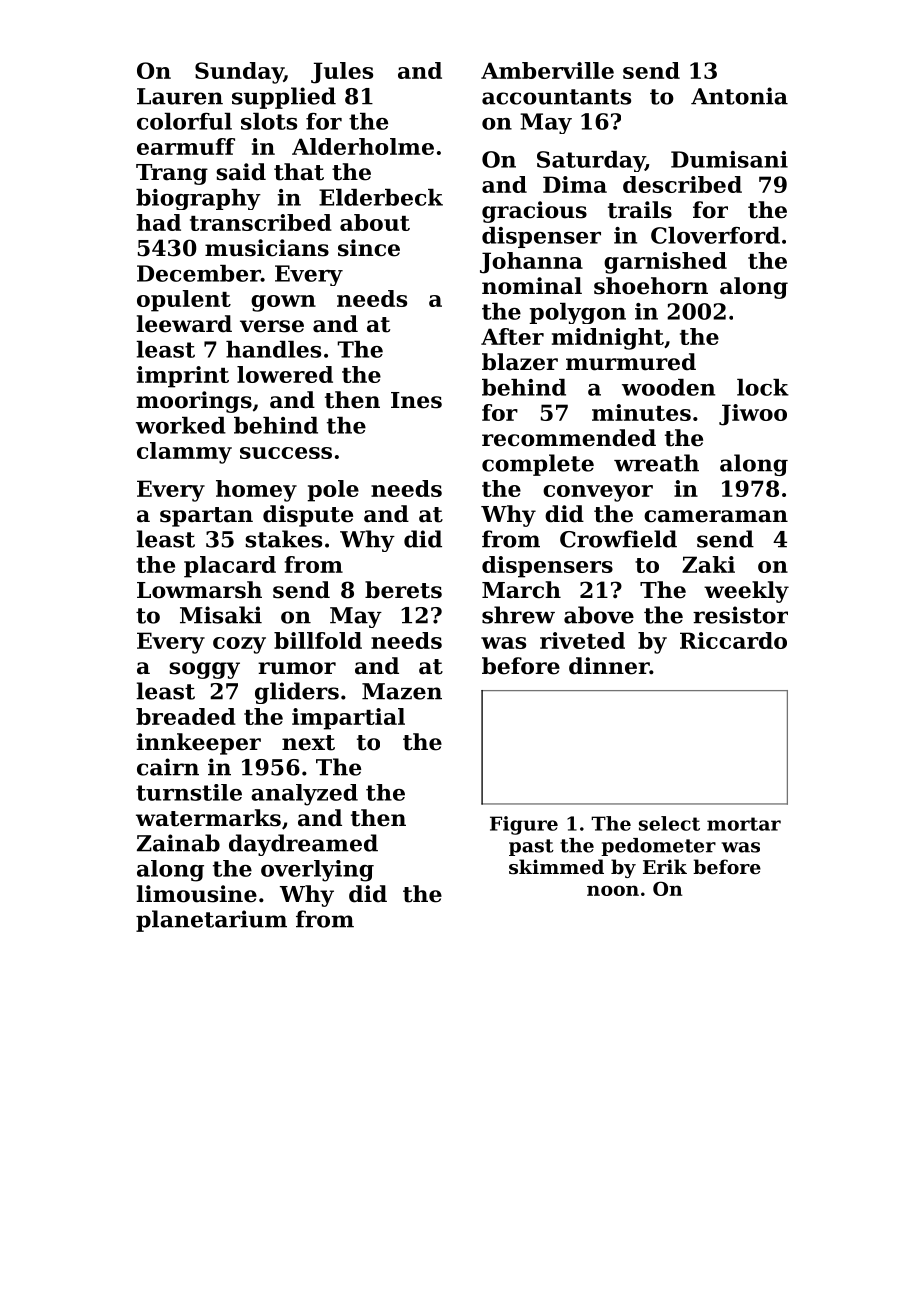  What do you see at coordinates (211, 921) in the image?
I see `planetarium` at bounding box center [211, 921].
